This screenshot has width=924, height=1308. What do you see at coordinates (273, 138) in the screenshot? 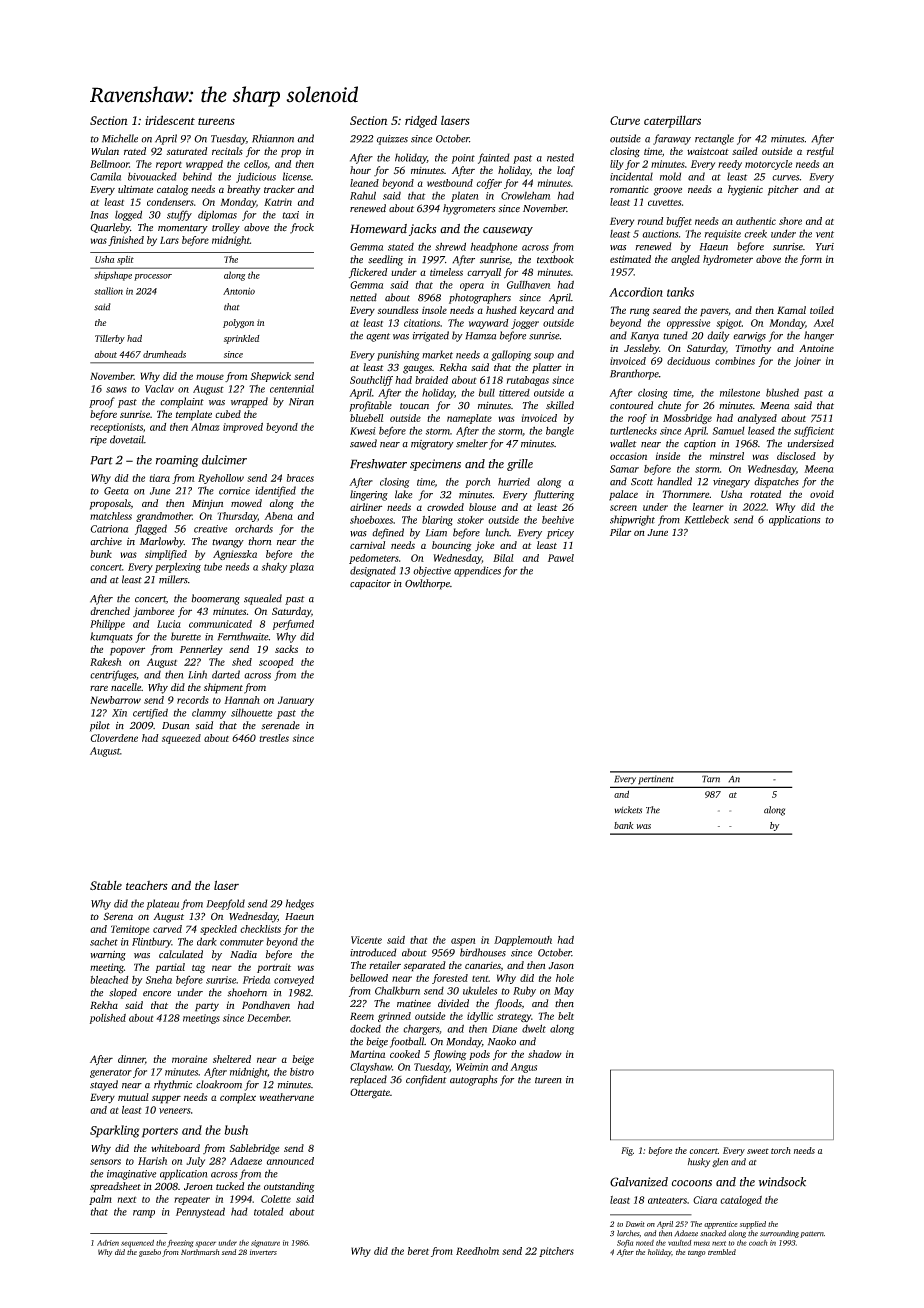
I see `Rhiannon` at bounding box center [273, 138].
